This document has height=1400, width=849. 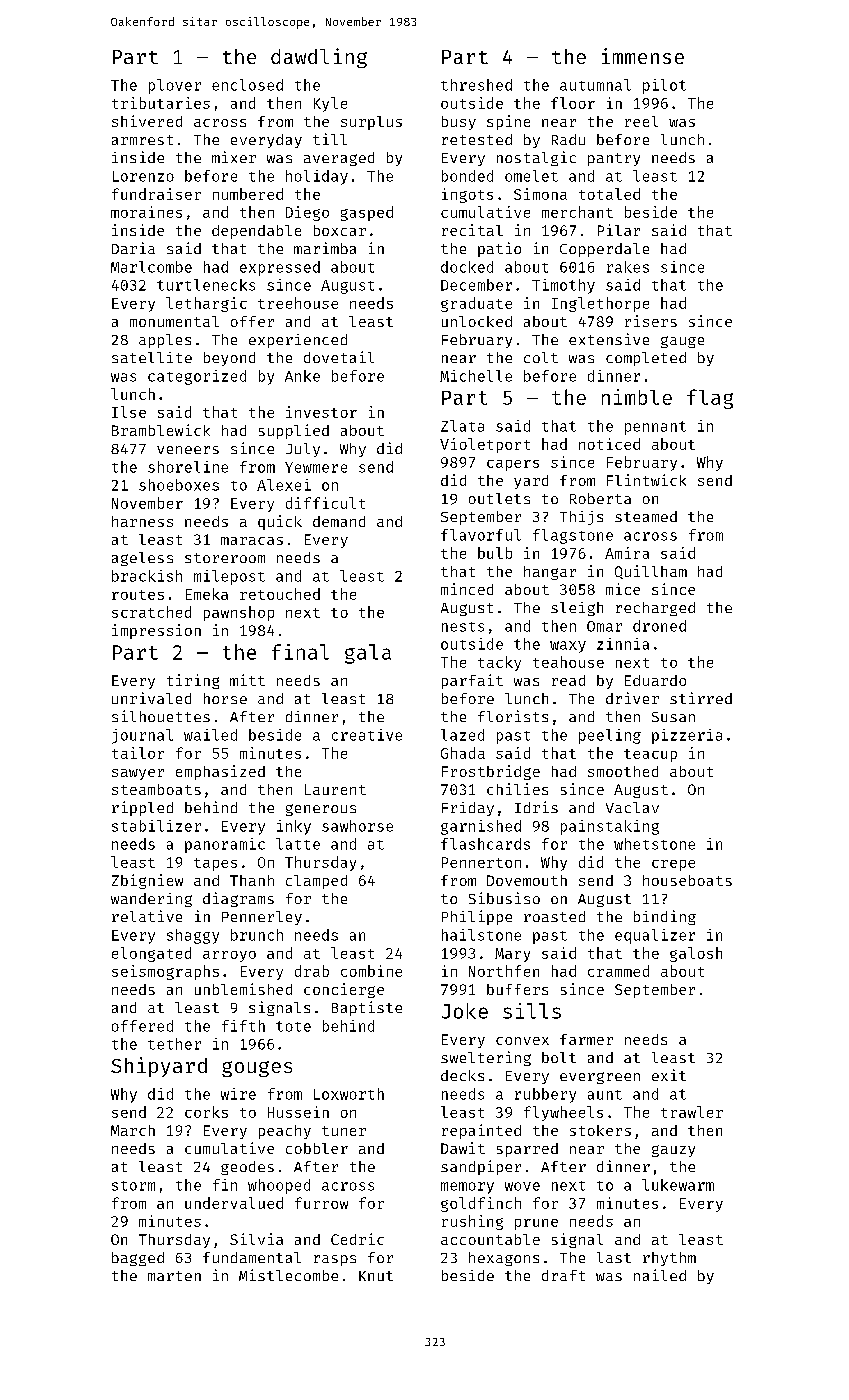 I want to click on Bramblewick, so click(x=161, y=430).
